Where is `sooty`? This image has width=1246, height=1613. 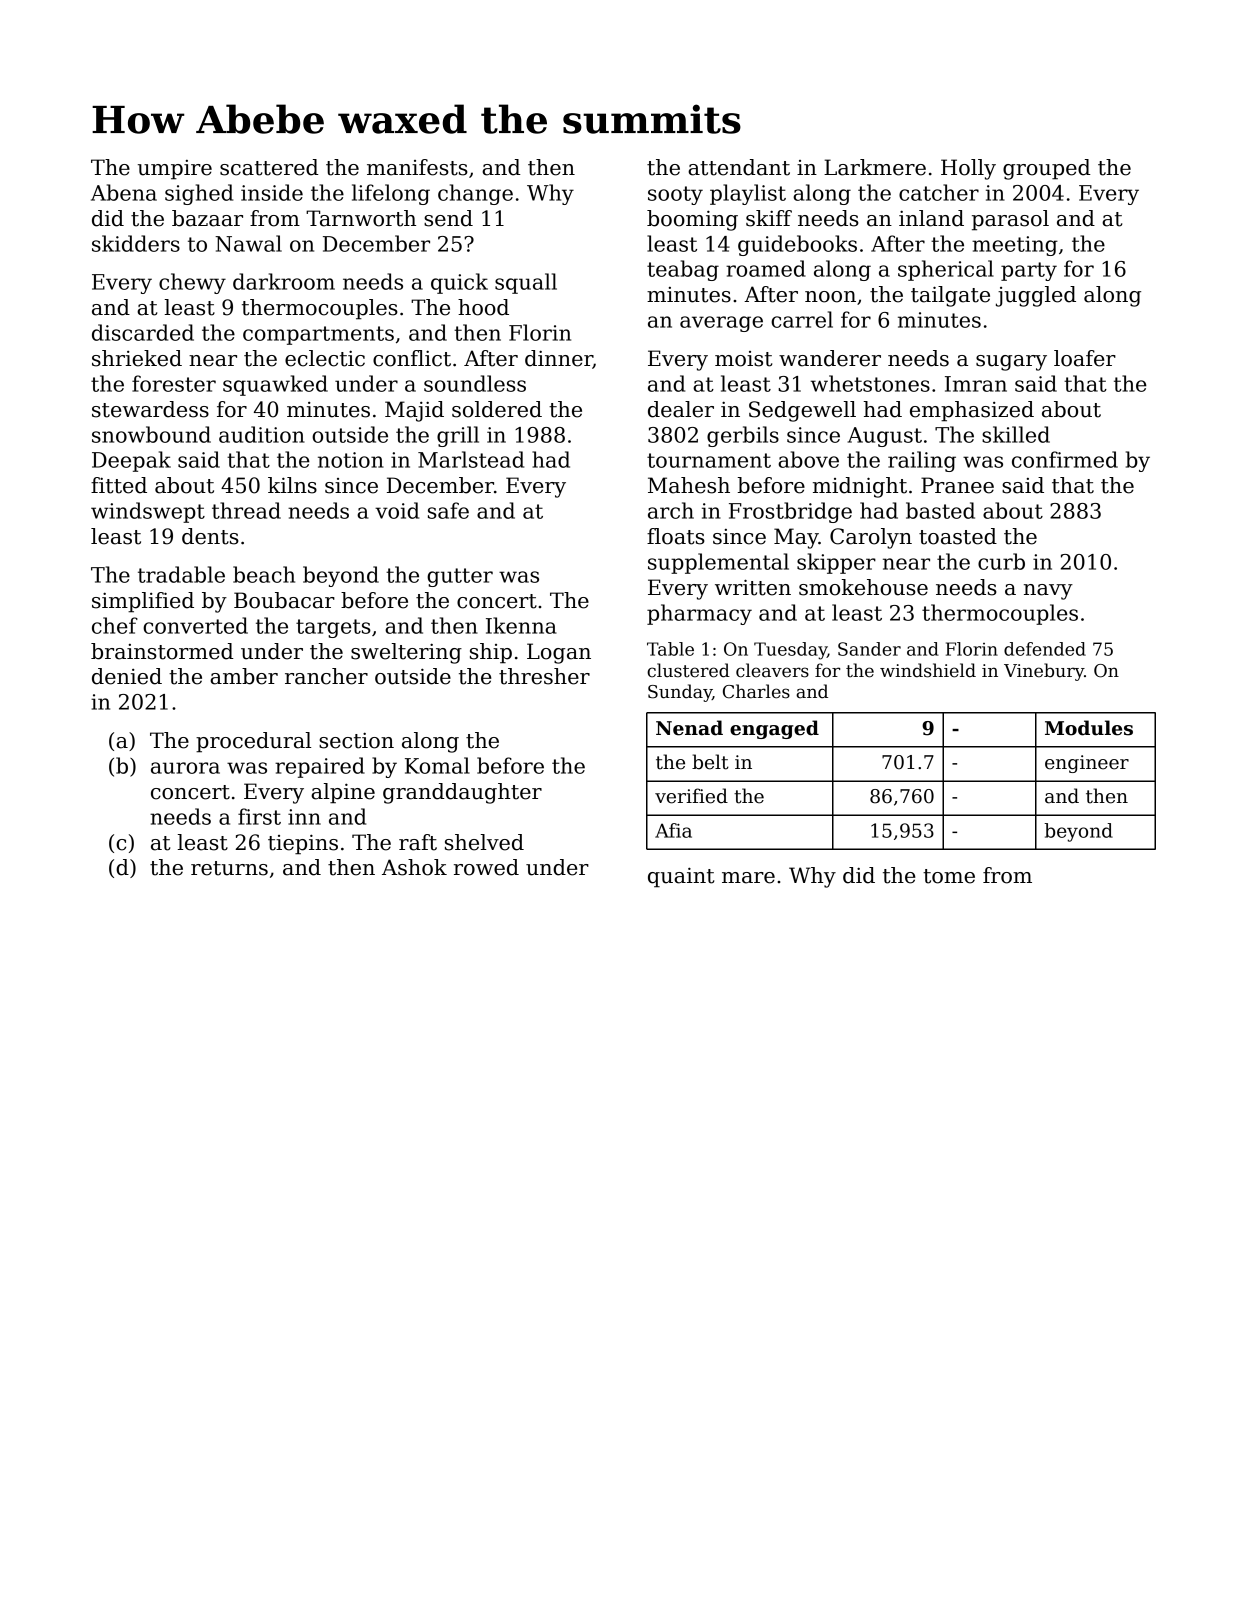
sooty is located at coordinates (675, 195).
